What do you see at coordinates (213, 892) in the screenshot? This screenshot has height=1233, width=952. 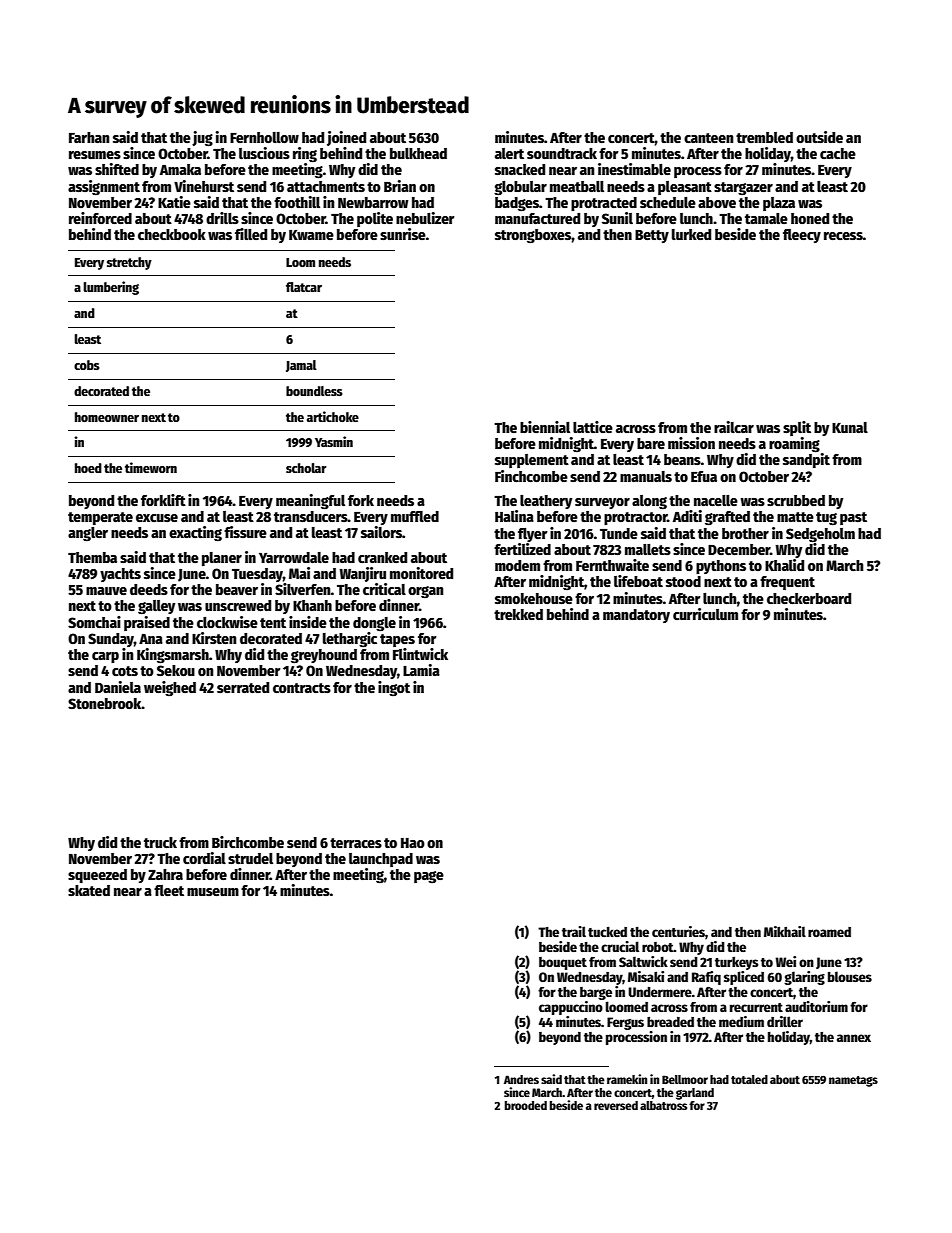 I see `museum` at bounding box center [213, 892].
